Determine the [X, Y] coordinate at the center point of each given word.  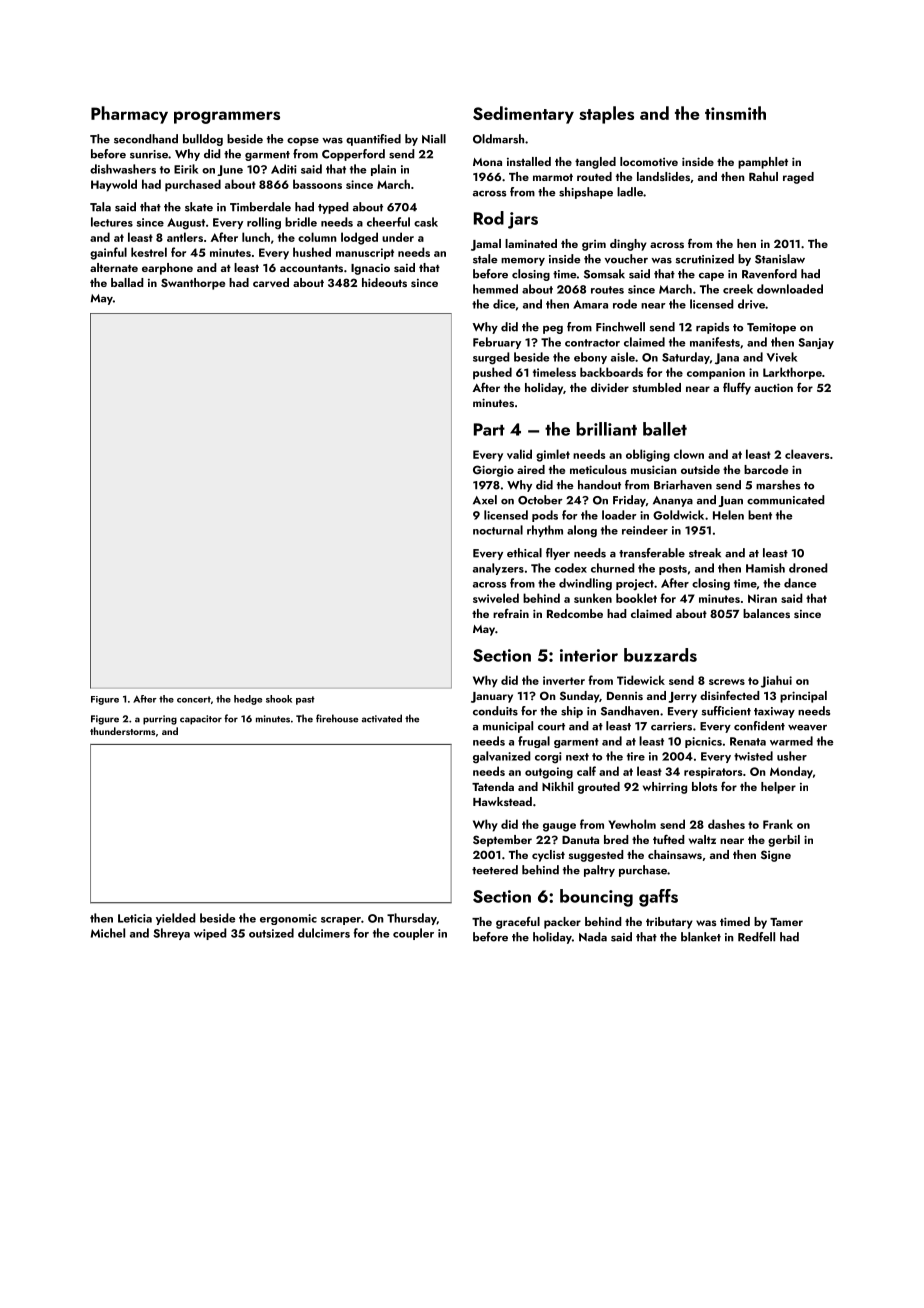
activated [382, 718]
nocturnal [498, 530]
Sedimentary [523, 115]
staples [606, 115]
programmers [227, 117]
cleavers [807, 454]
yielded [176, 919]
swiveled [496, 598]
